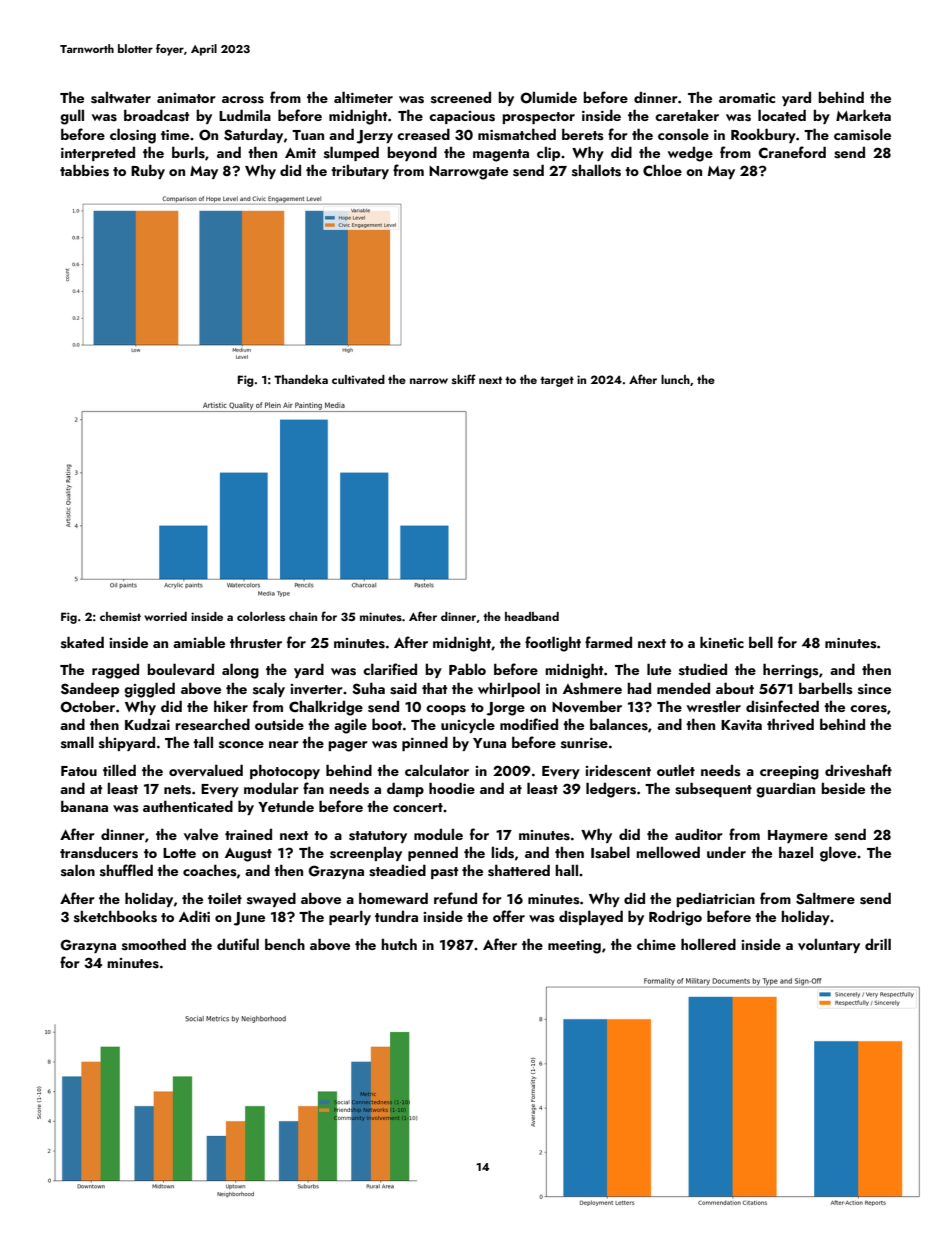 The width and height of the page is (952, 1233). I want to click on dutiful, so click(238, 944).
